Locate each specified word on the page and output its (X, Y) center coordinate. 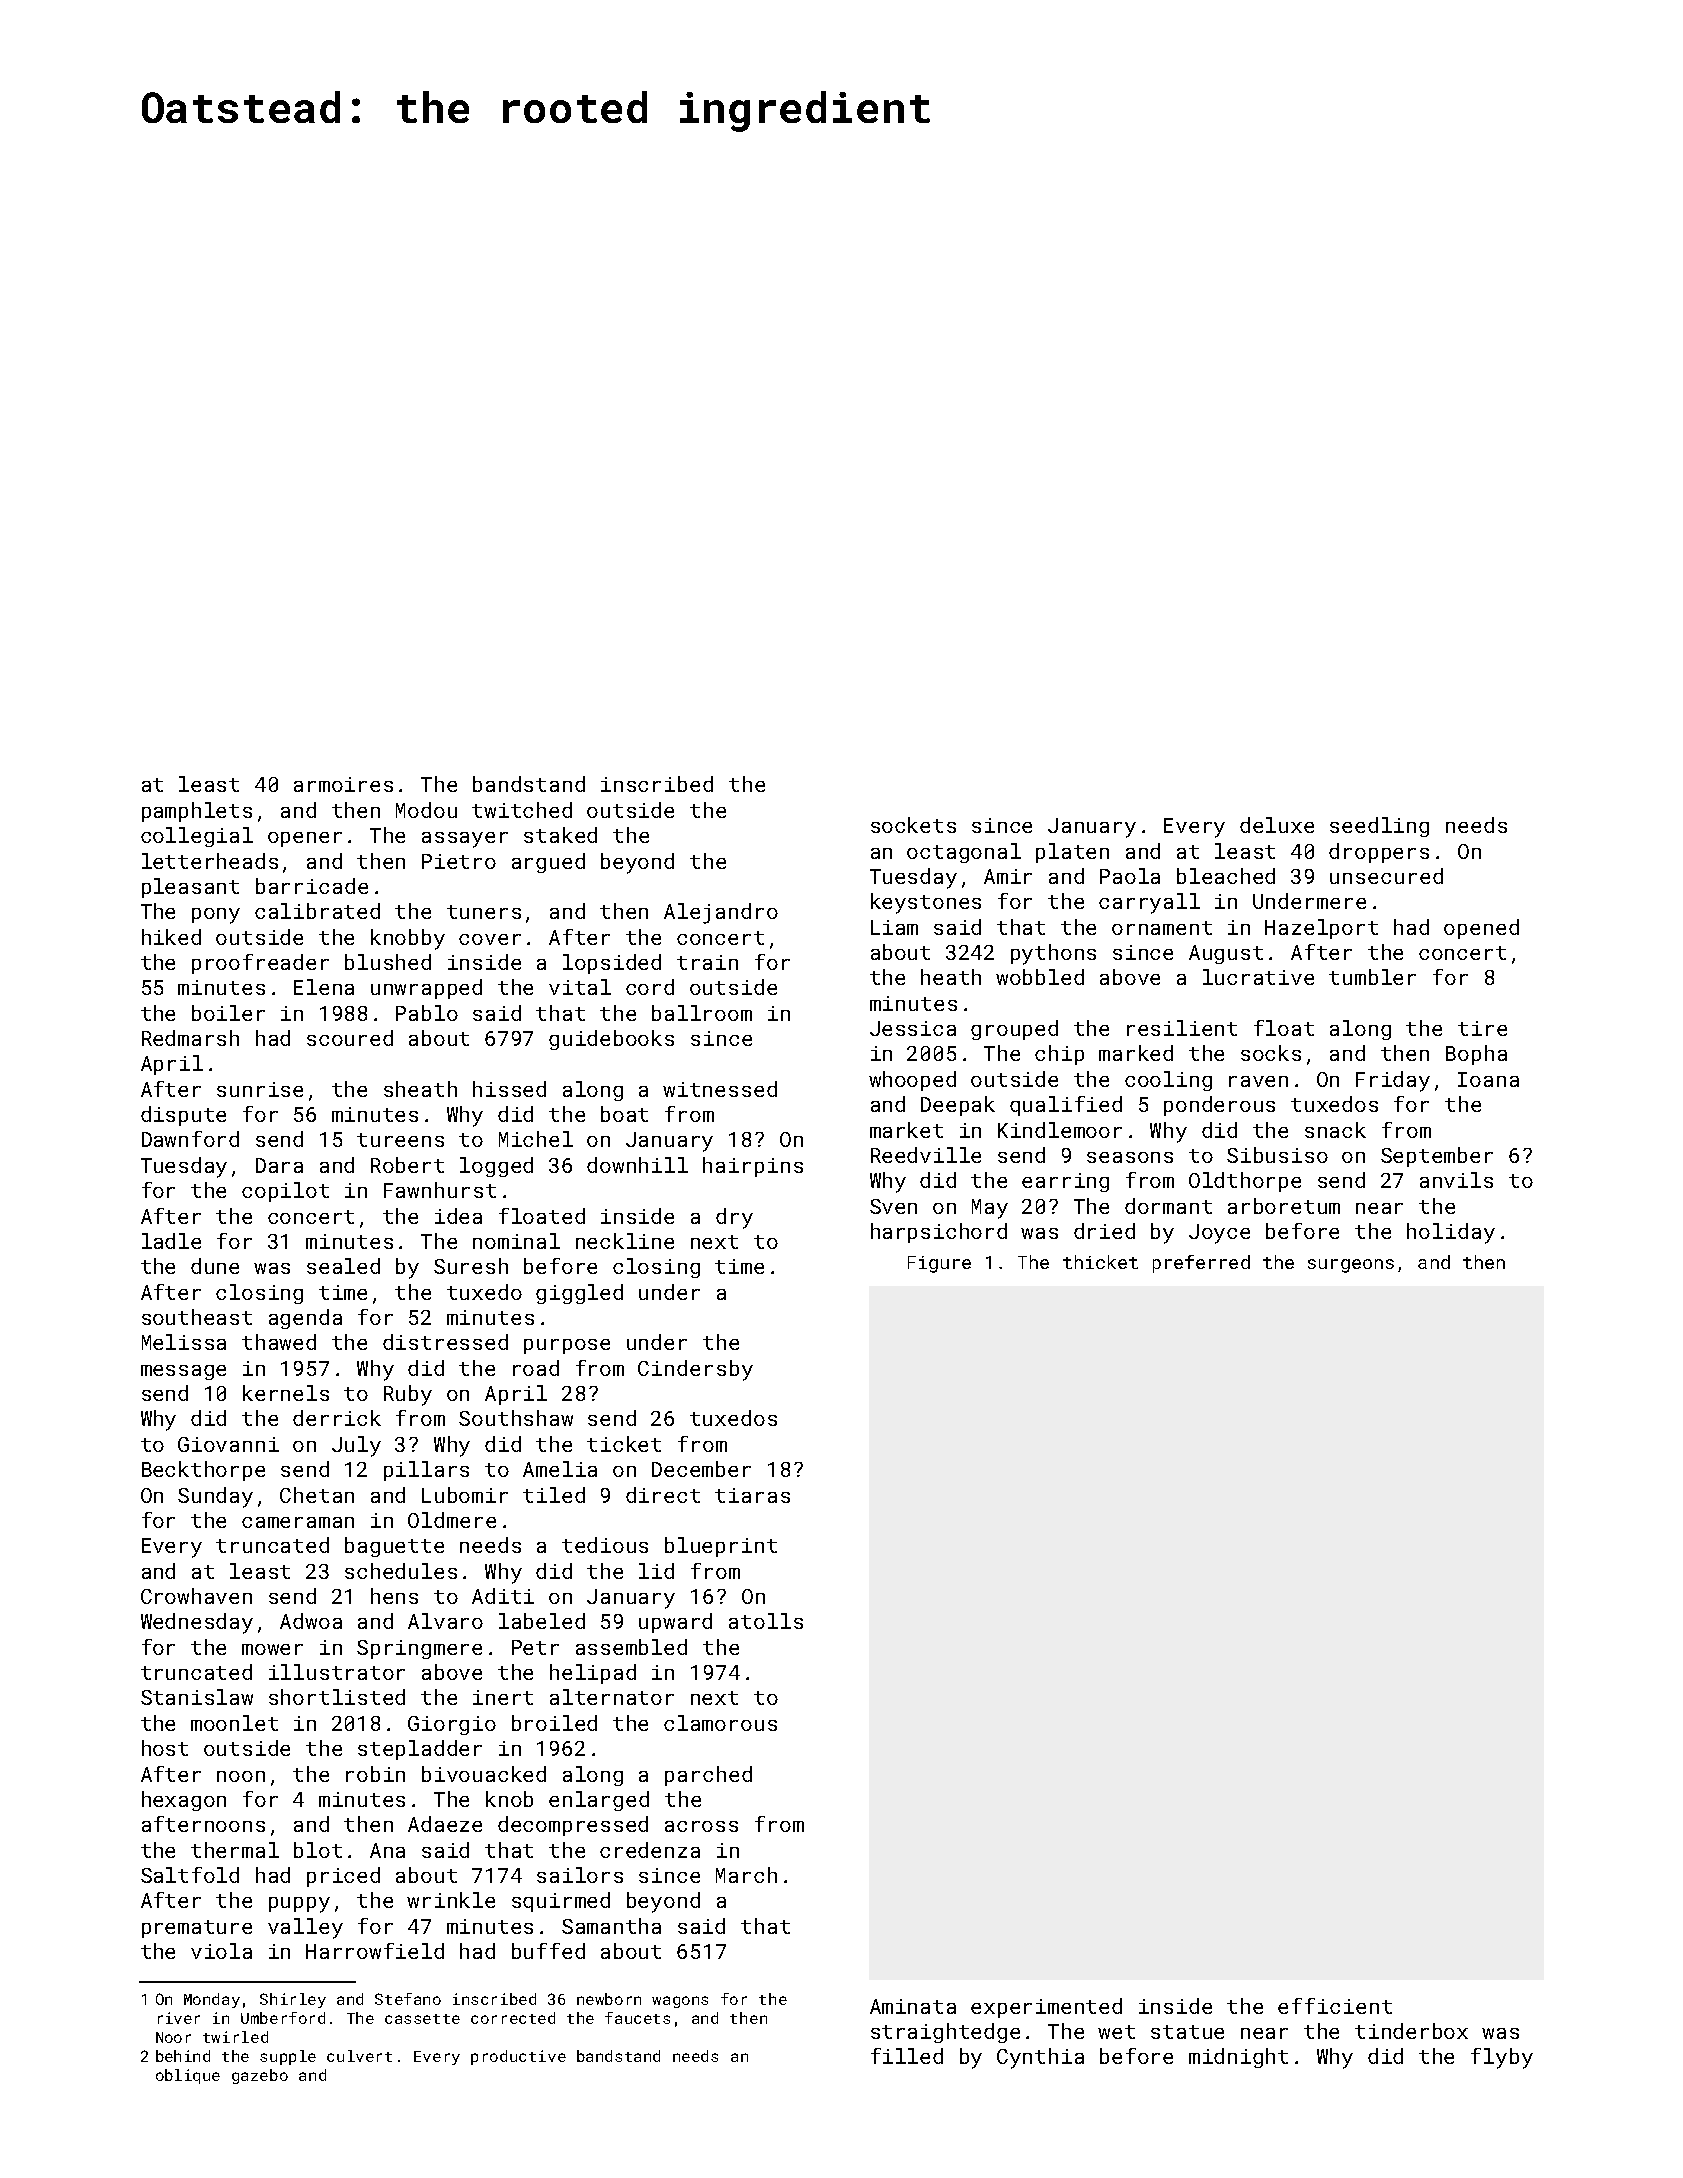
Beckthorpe (203, 1471)
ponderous (1219, 1106)
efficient (1335, 2006)
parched (708, 1776)
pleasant (190, 888)
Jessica (913, 1028)
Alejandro (721, 913)
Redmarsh (190, 1038)
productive (518, 2057)
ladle (171, 1241)
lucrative (1258, 977)
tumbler (1372, 977)
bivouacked (484, 1774)
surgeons (1351, 1266)
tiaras (752, 1495)
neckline (625, 1241)
